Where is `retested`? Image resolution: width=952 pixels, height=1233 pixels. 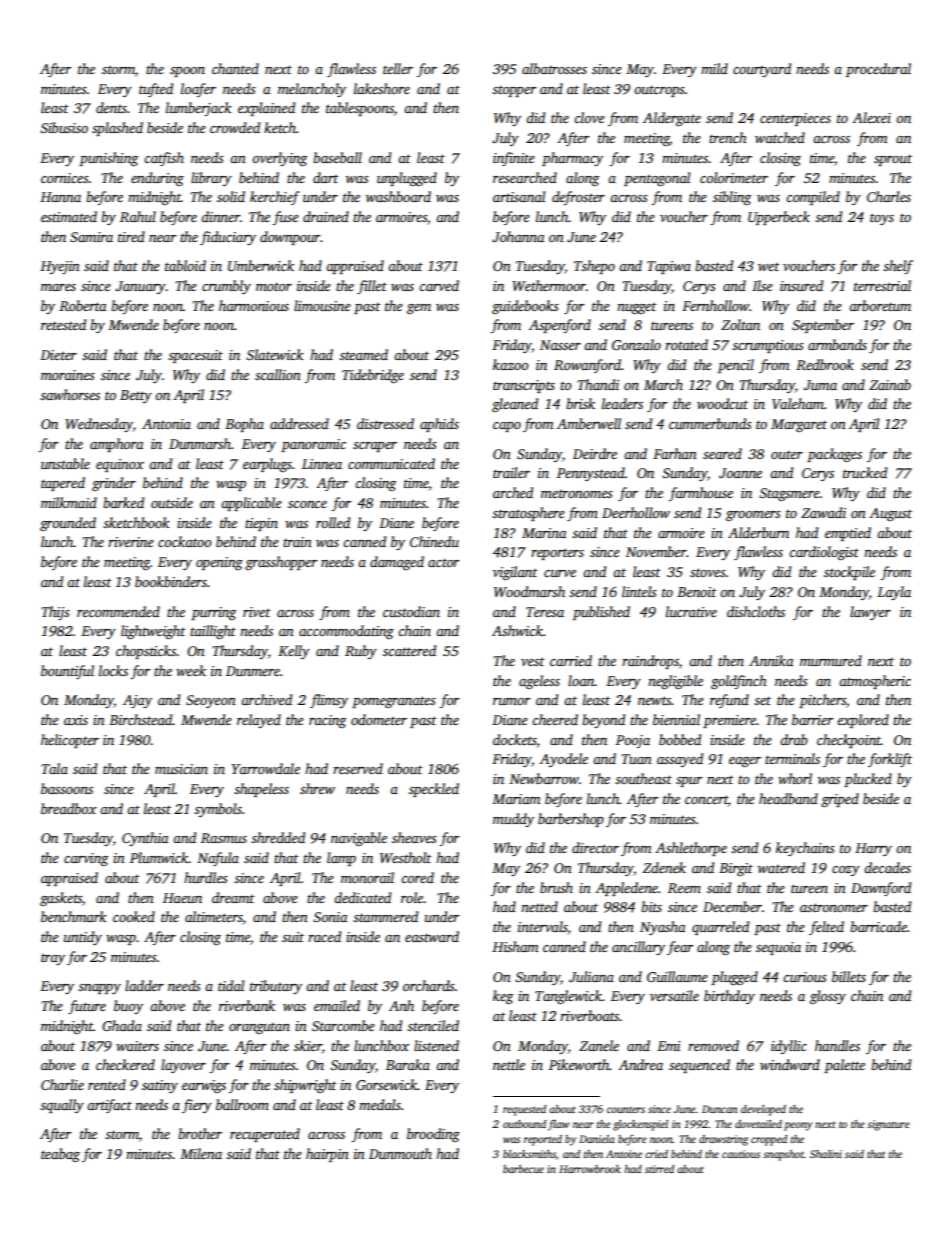 retested is located at coordinates (63, 324).
